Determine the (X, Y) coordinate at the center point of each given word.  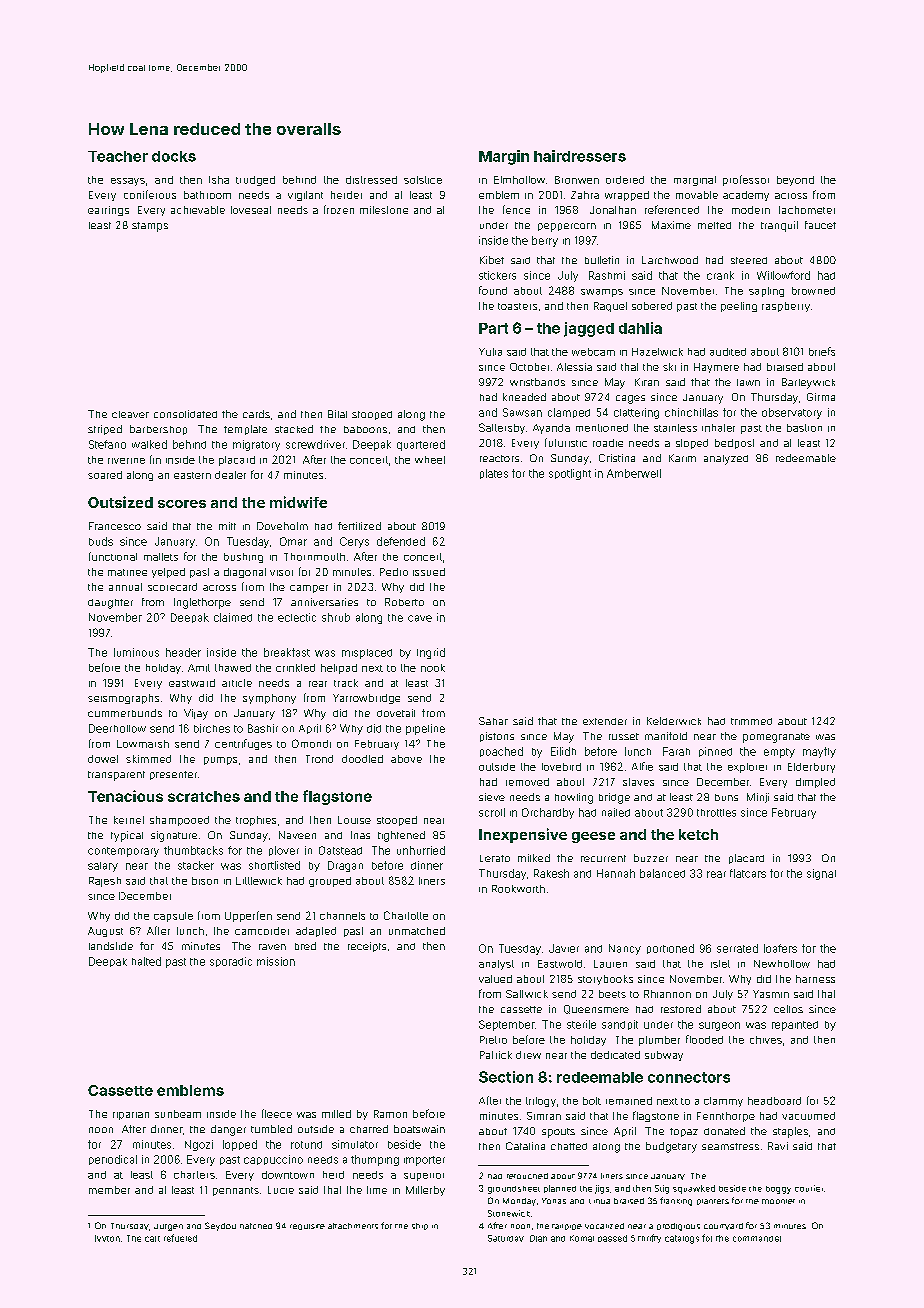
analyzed (726, 460)
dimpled (815, 783)
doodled (362, 759)
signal (821, 874)
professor (746, 180)
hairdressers (580, 156)
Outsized (120, 502)
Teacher (118, 156)
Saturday (506, 1238)
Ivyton (107, 1238)
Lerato (495, 858)
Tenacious (125, 796)
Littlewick (259, 881)
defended (401, 541)
